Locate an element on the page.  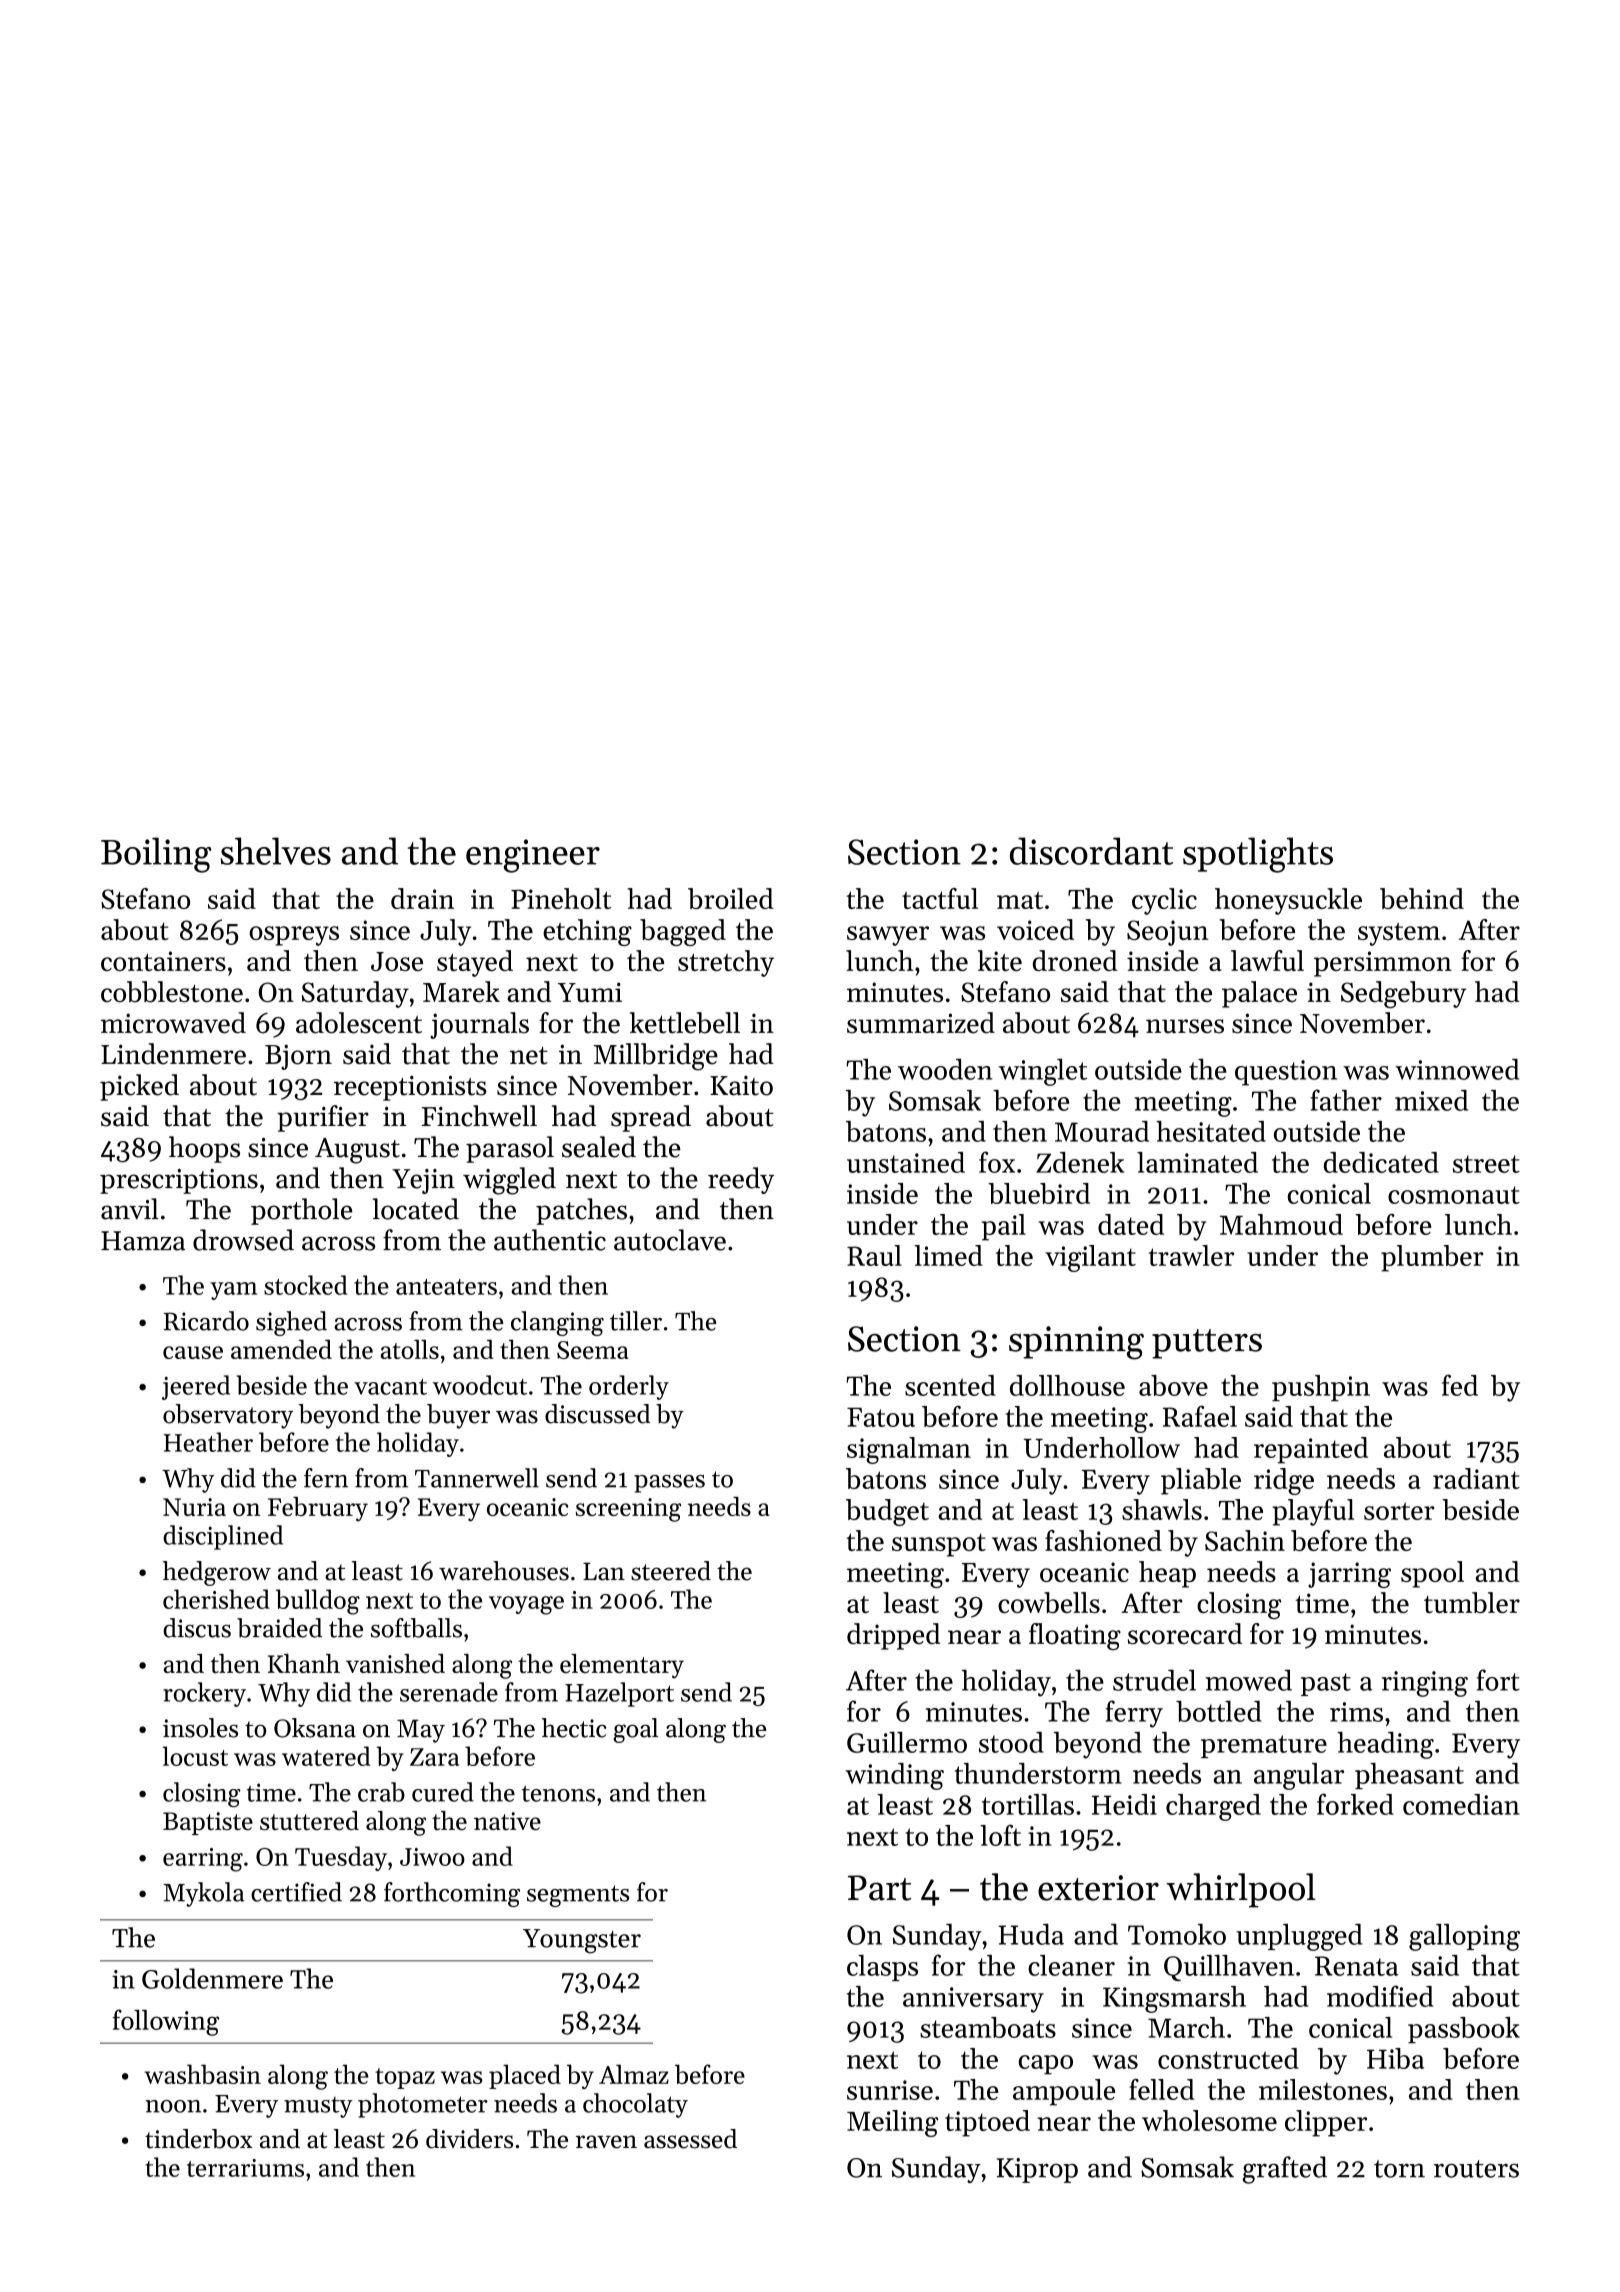
broiled is located at coordinates (730, 898).
